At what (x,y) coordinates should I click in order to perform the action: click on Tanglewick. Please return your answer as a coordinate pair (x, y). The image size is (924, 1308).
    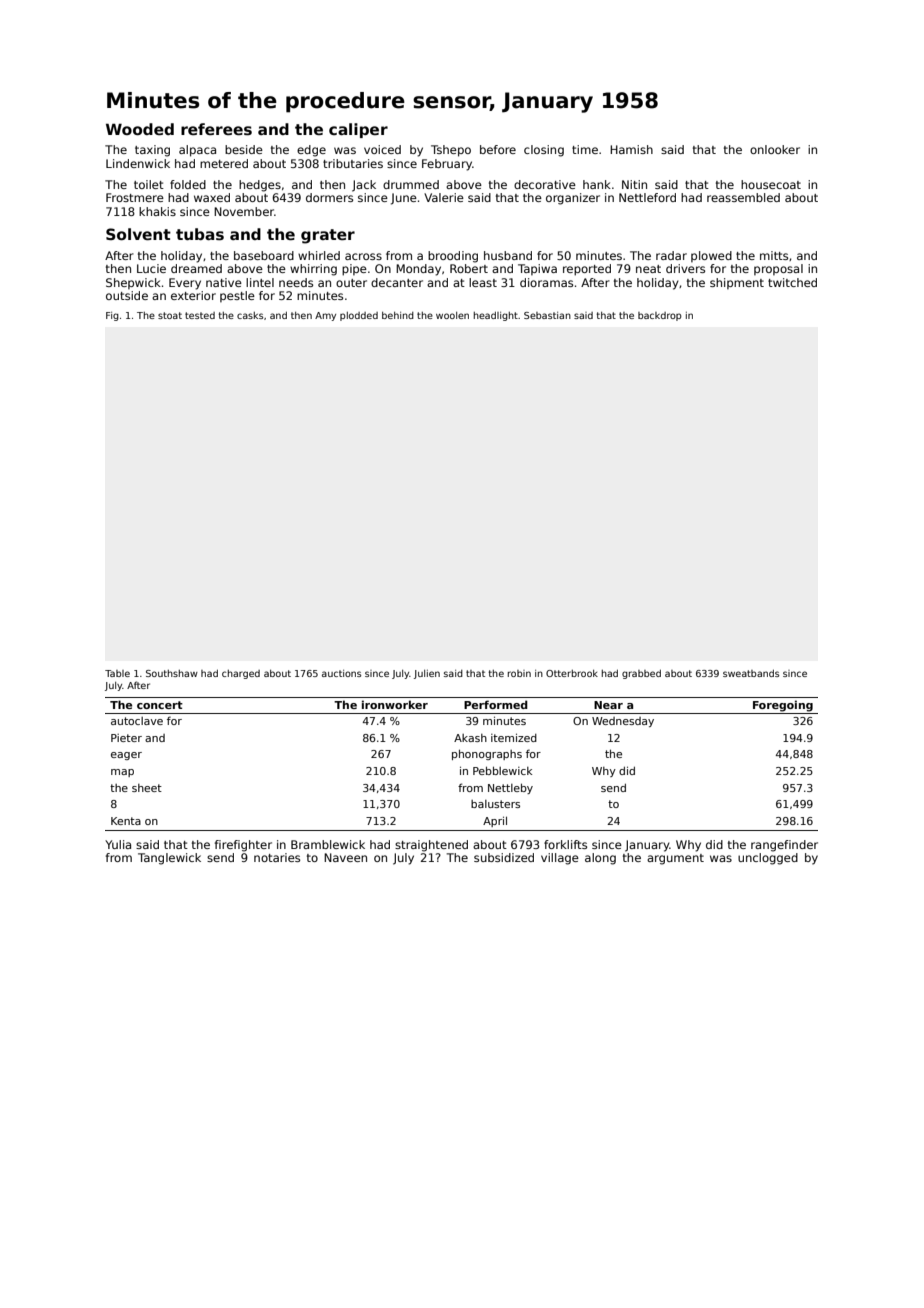
    Looking at the image, I should click on (169, 859).
